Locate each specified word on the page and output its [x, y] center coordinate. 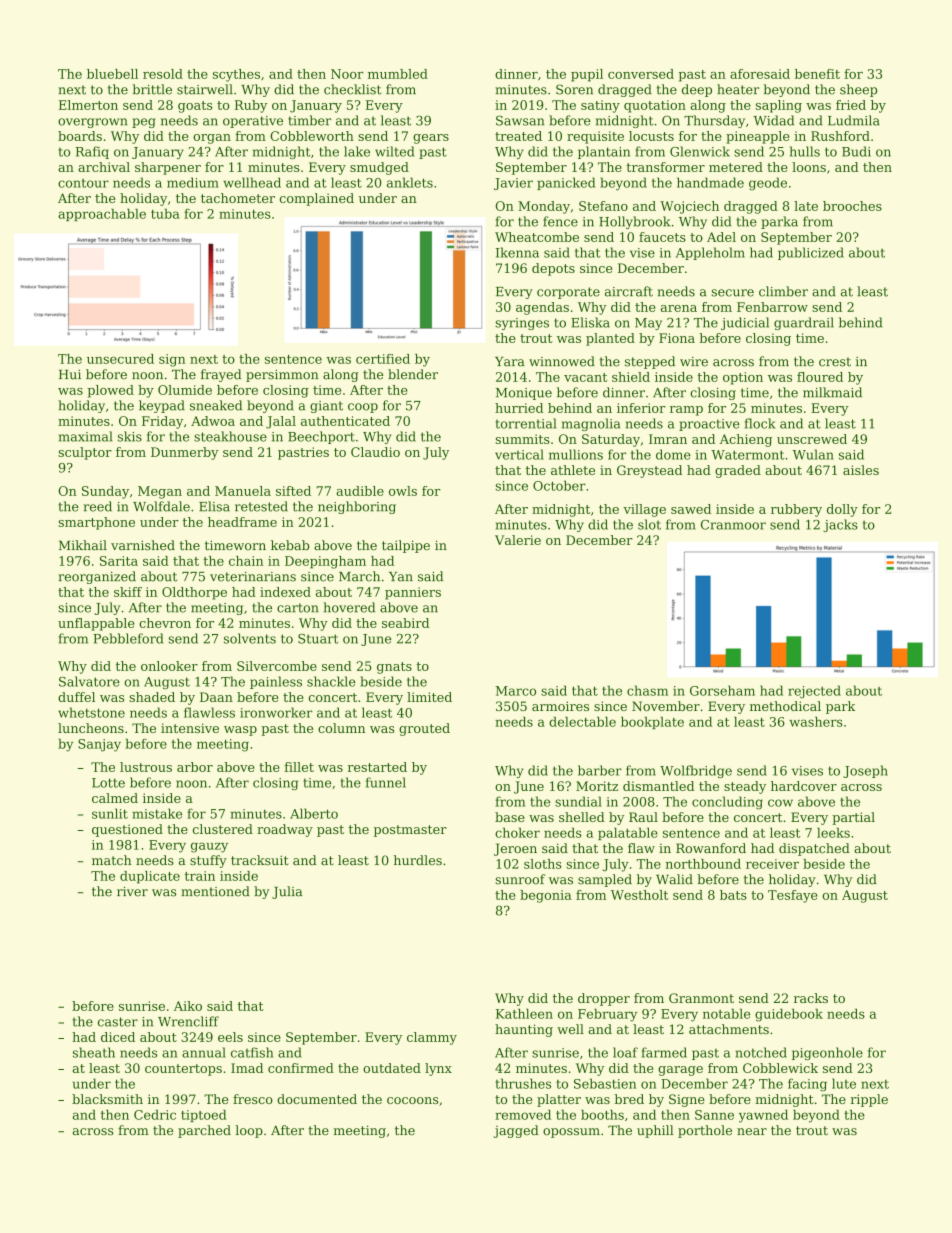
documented [317, 1099]
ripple [869, 1100]
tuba [165, 214]
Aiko [188, 1006]
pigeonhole [827, 1053]
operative [253, 122]
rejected [814, 692]
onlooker [169, 666]
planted [610, 339]
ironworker [276, 712]
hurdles [418, 860]
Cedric [155, 1115]
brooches [852, 206]
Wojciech [689, 207]
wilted [394, 151]
